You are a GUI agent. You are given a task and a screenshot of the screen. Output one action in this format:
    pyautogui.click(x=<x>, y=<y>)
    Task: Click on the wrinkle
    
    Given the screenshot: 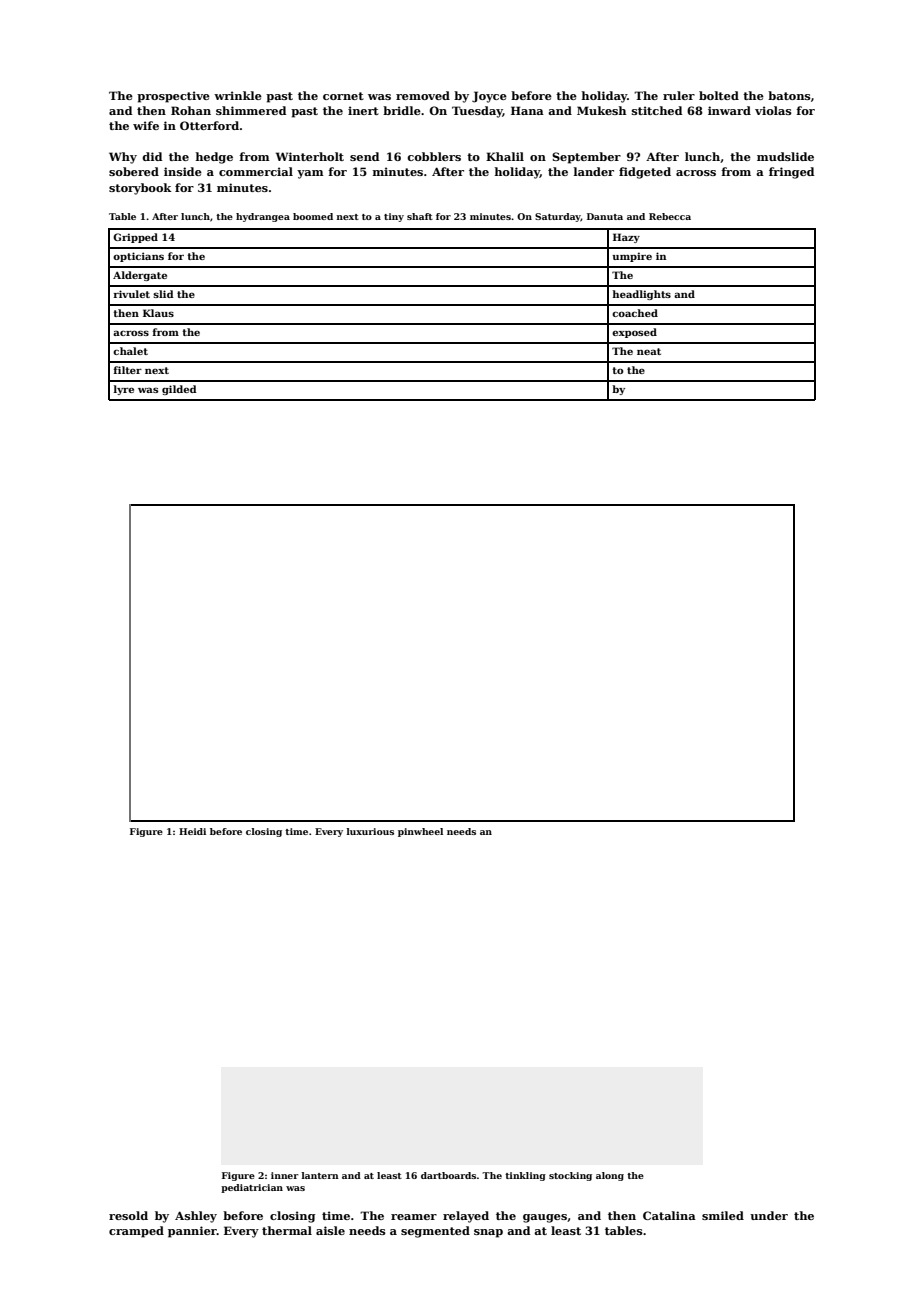 What is the action you would take?
    pyautogui.click(x=238, y=95)
